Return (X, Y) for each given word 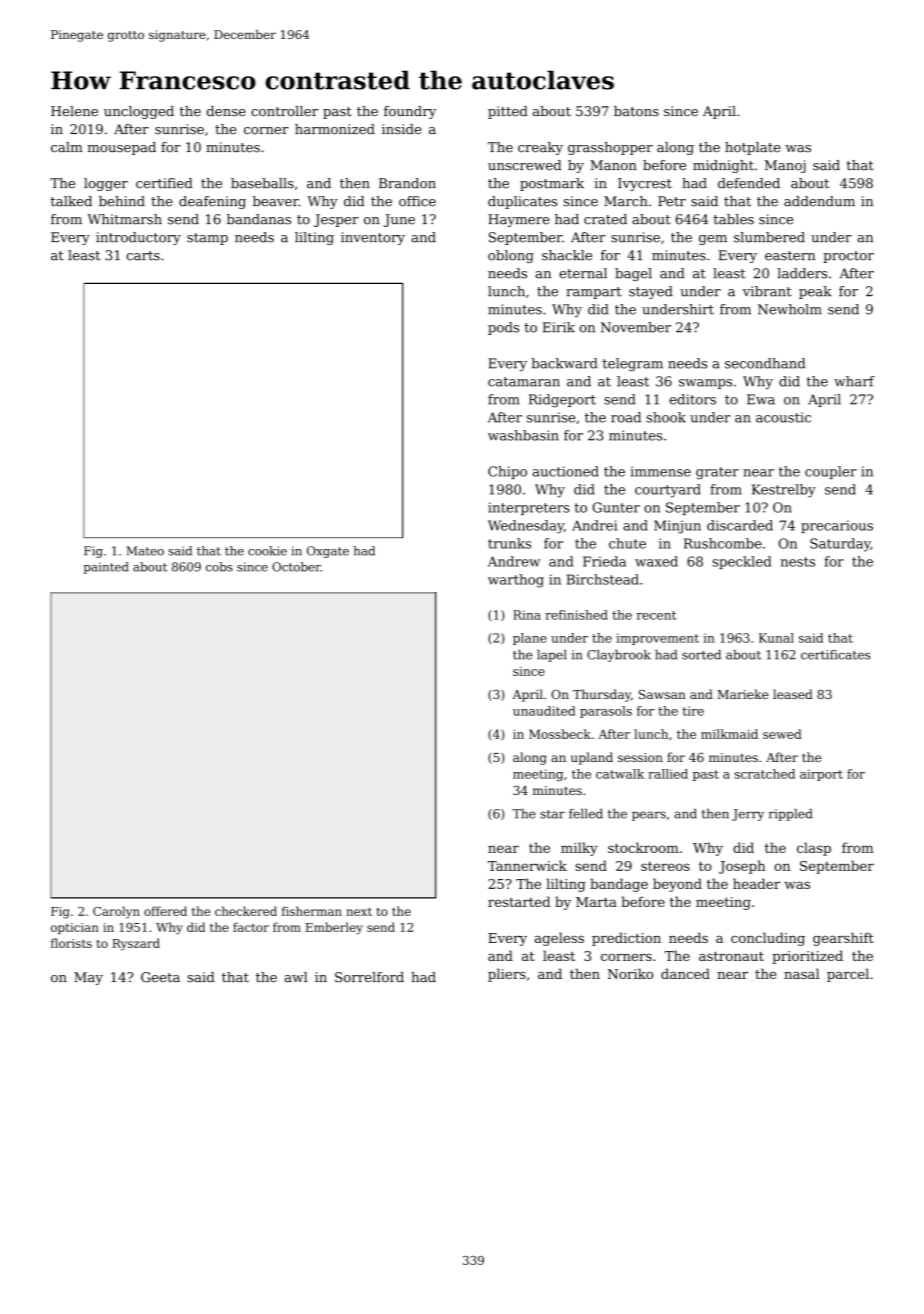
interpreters (529, 508)
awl (296, 977)
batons (636, 111)
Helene (74, 111)
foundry (410, 112)
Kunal (776, 638)
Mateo (145, 551)
